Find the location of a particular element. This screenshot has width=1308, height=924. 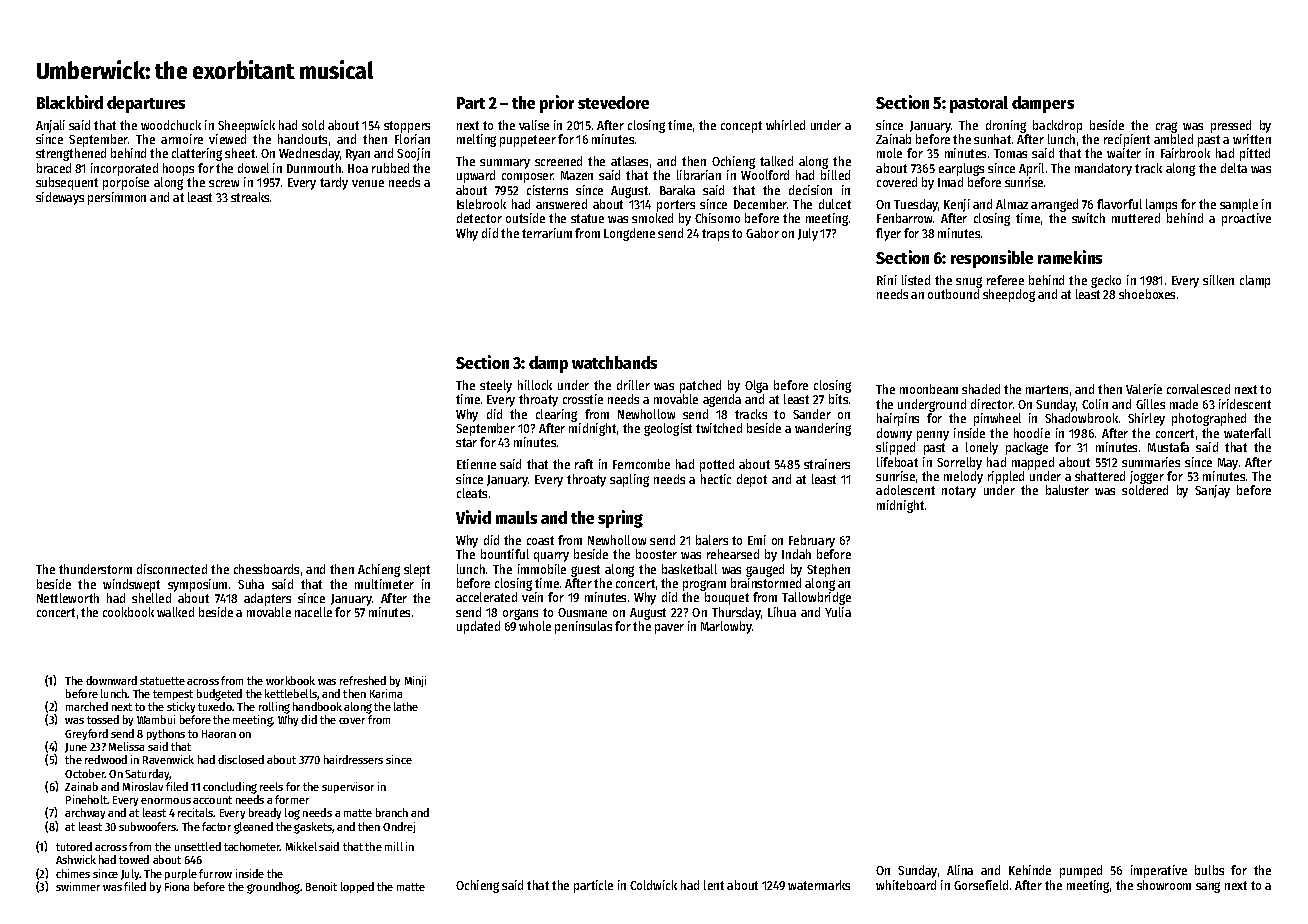

Marlowby is located at coordinates (726, 627).
